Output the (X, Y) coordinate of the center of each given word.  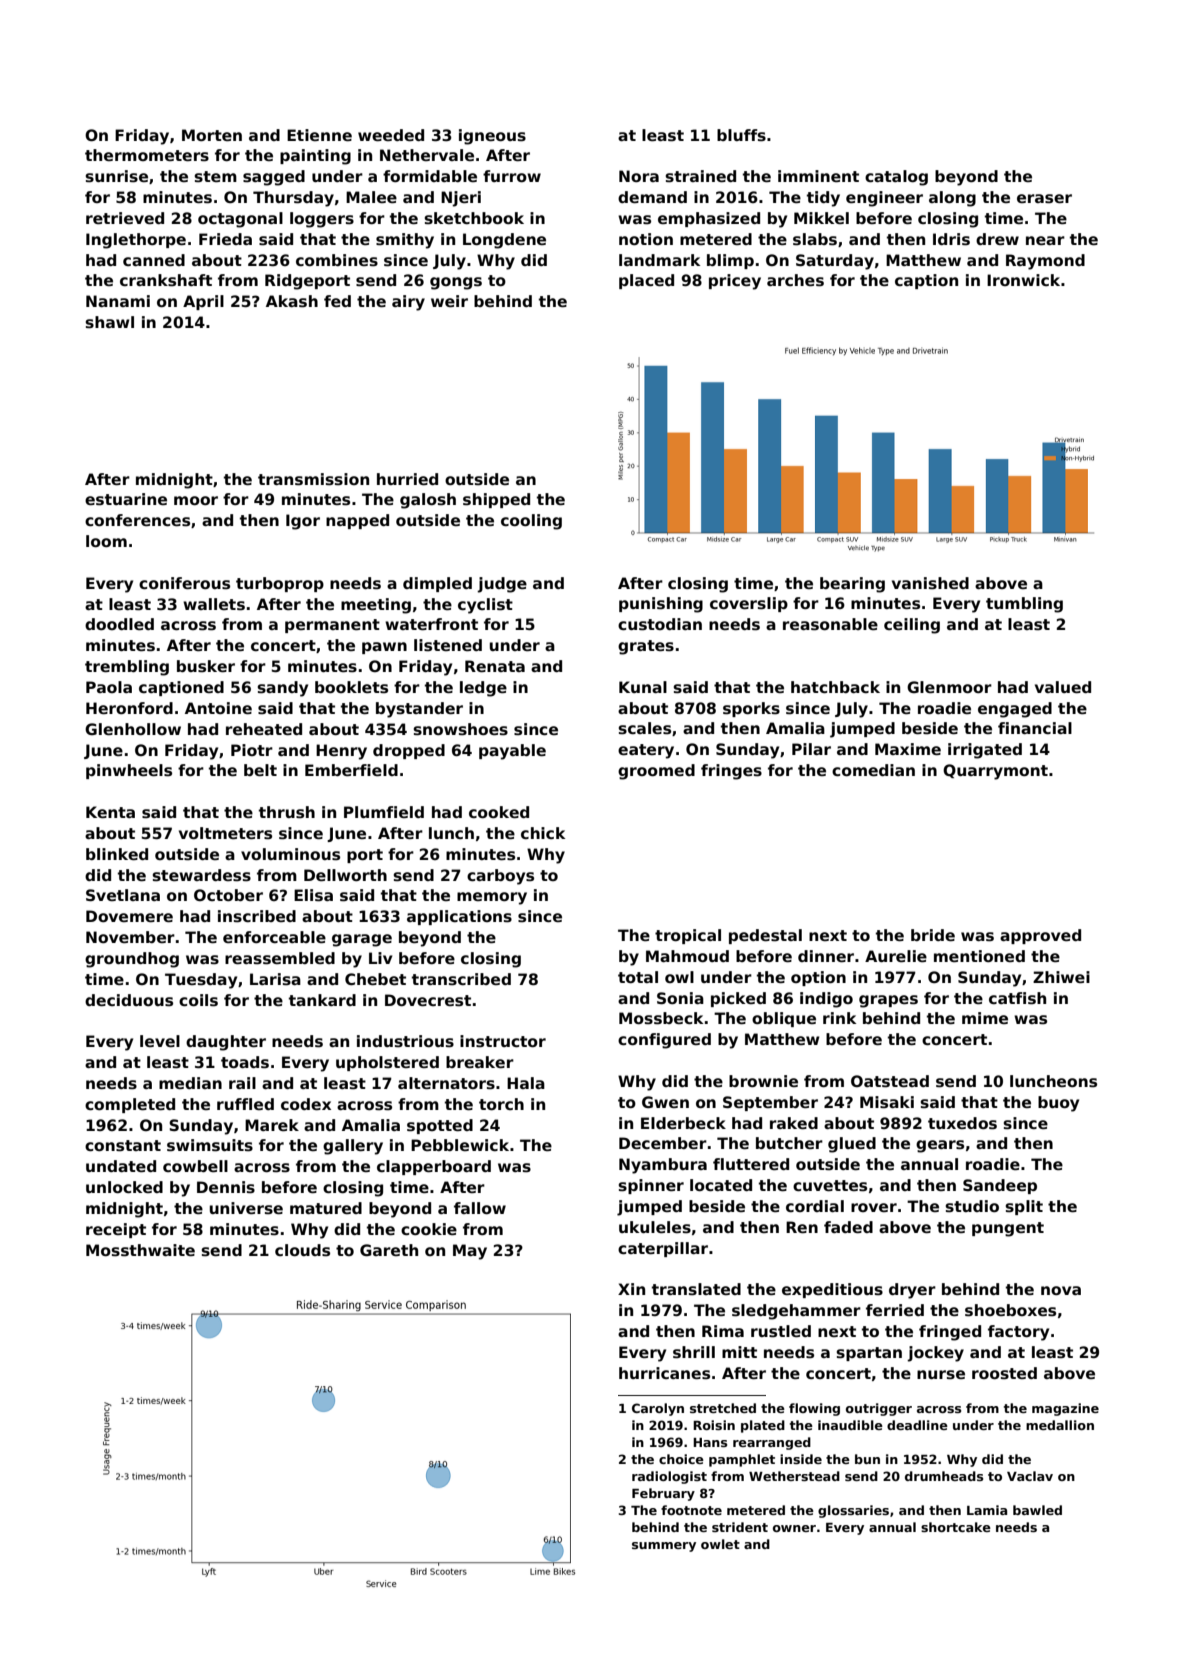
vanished (930, 583)
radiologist (669, 1477)
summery (664, 1547)
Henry (341, 752)
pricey (735, 282)
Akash (292, 301)
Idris (951, 239)
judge (502, 585)
